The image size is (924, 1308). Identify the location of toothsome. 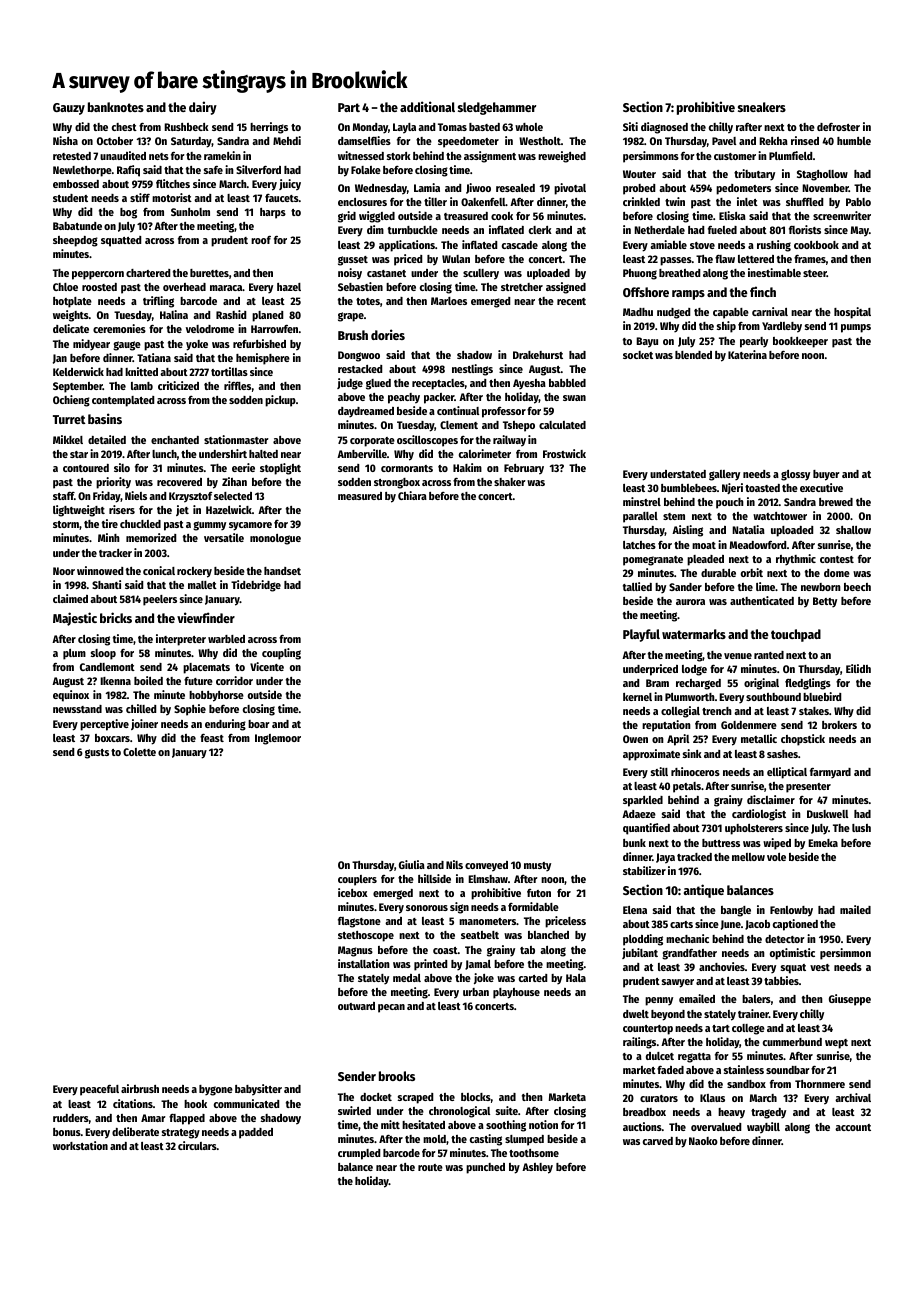
(534, 1153).
